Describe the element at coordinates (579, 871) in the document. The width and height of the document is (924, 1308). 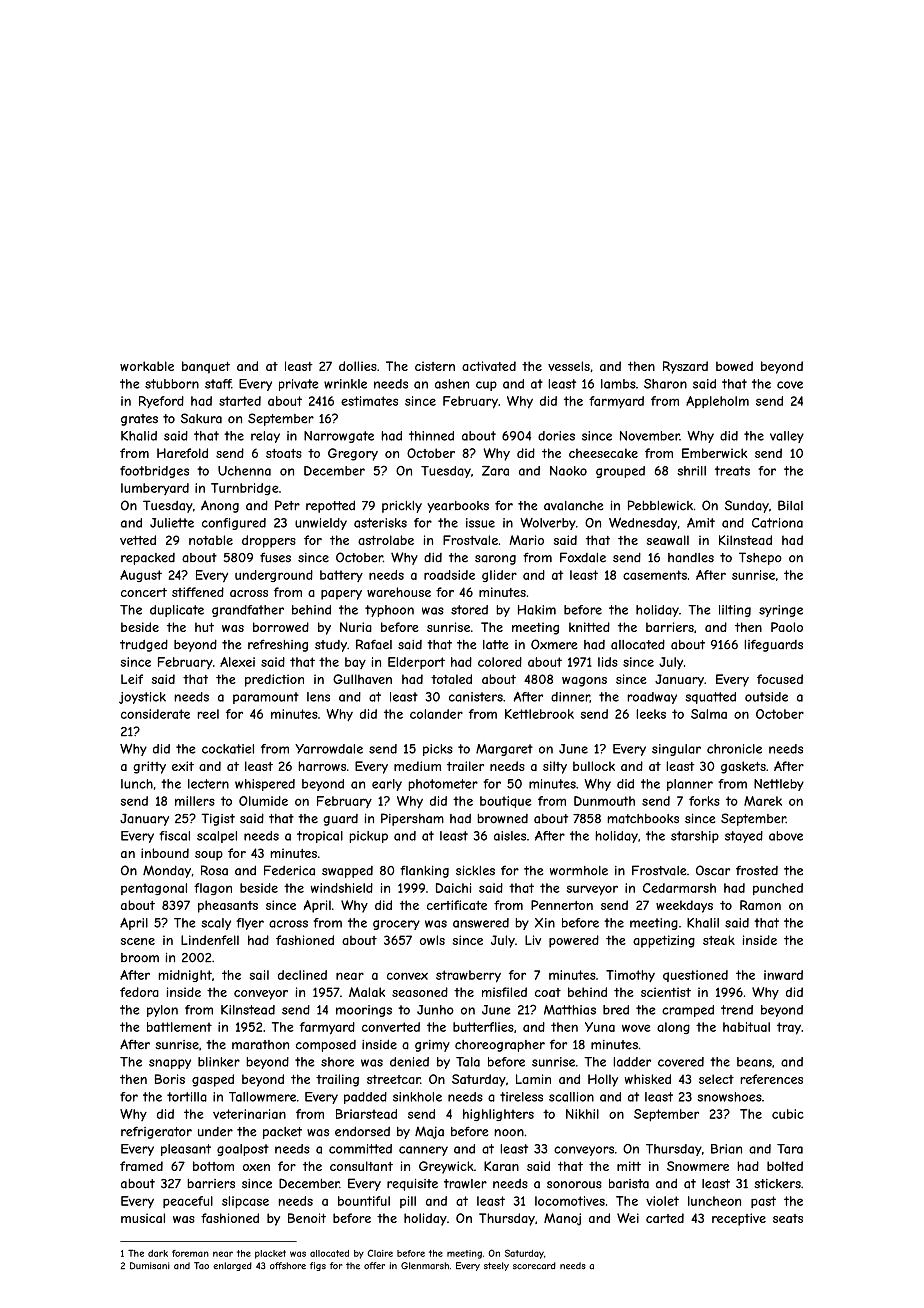
I see `wormhole` at that location.
